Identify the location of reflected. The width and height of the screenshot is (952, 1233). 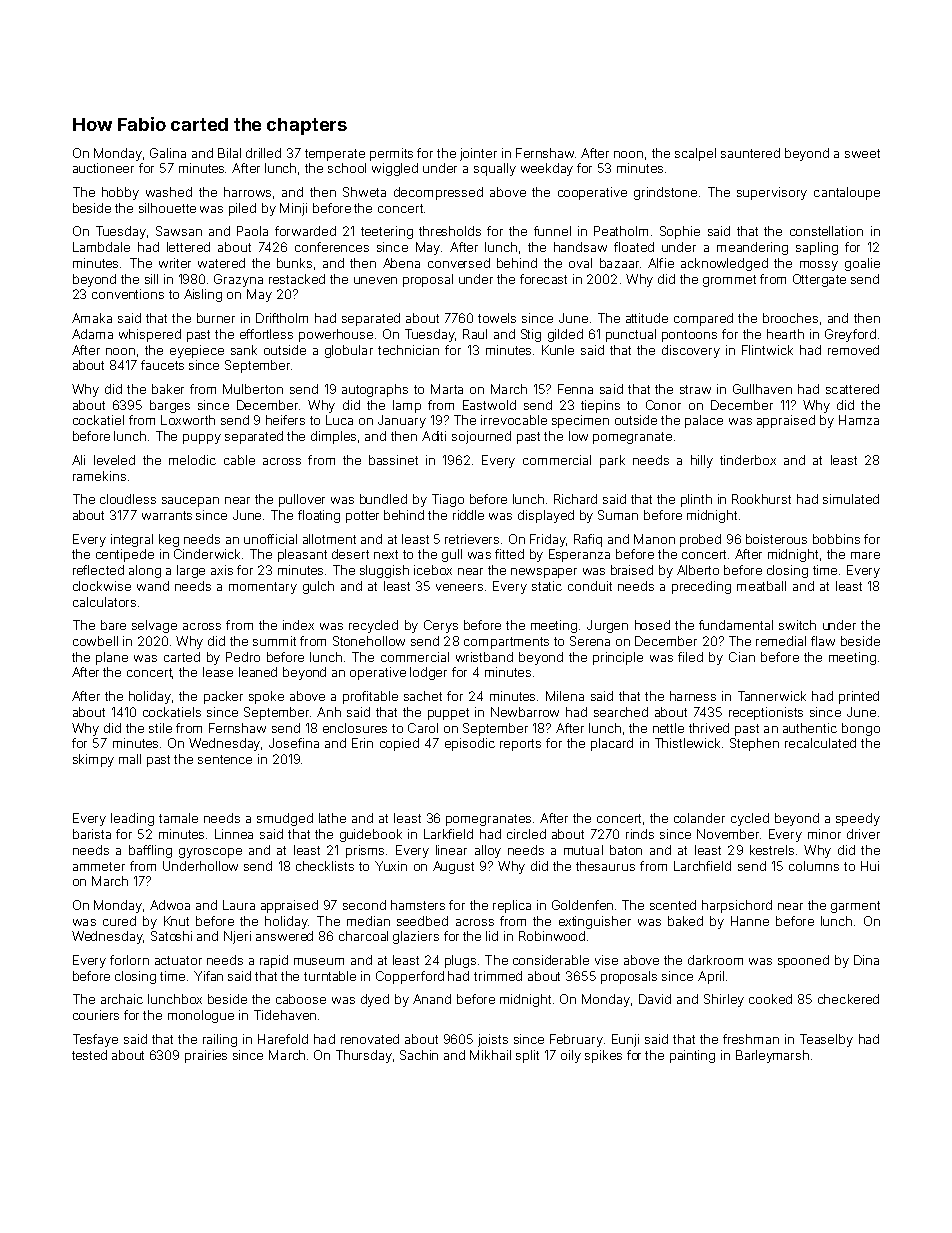
(98, 570).
